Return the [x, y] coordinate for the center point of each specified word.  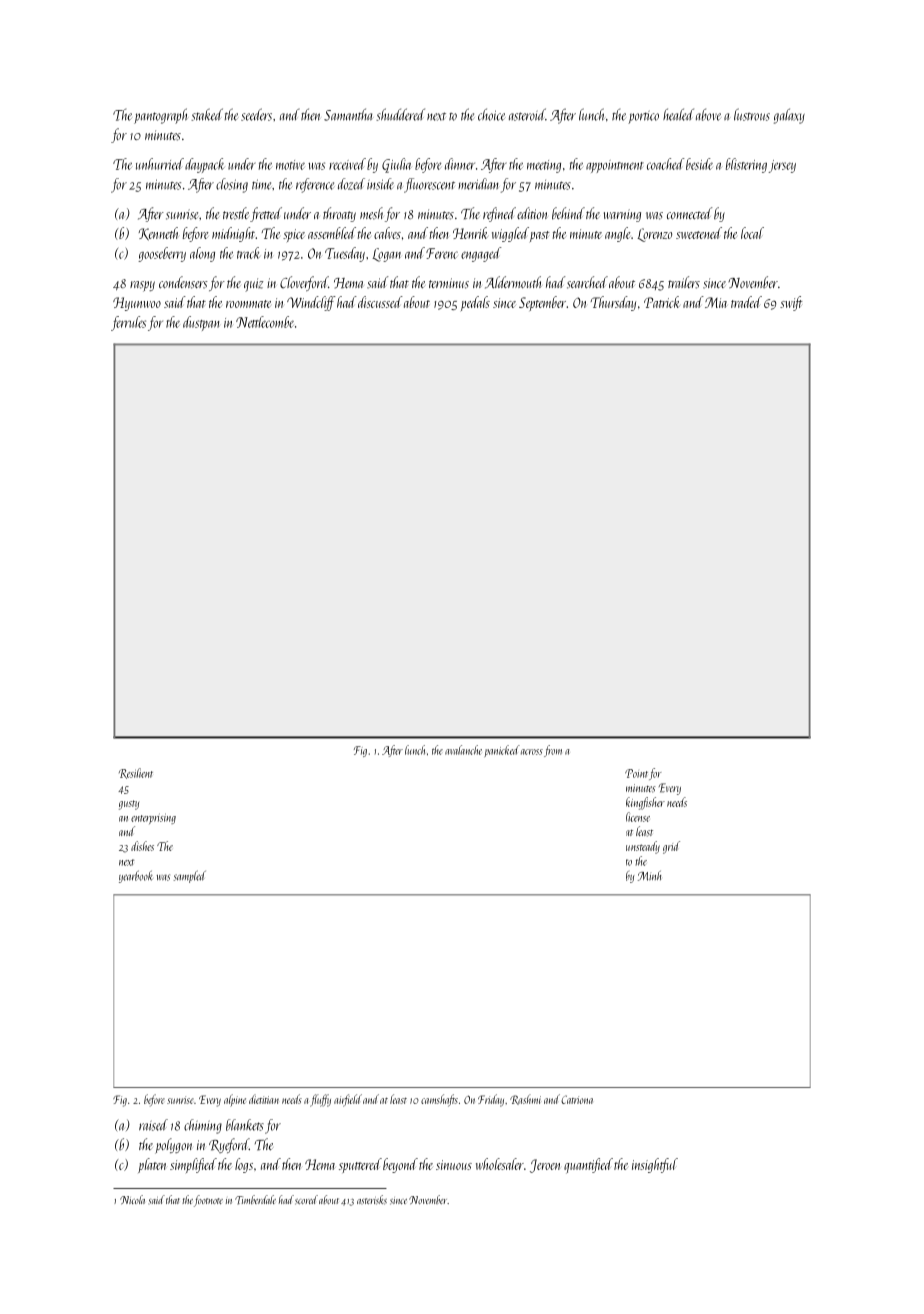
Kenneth [158, 234]
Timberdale [255, 1200]
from [553, 751]
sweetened [699, 233]
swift [791, 303]
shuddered [400, 114]
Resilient [136, 773]
